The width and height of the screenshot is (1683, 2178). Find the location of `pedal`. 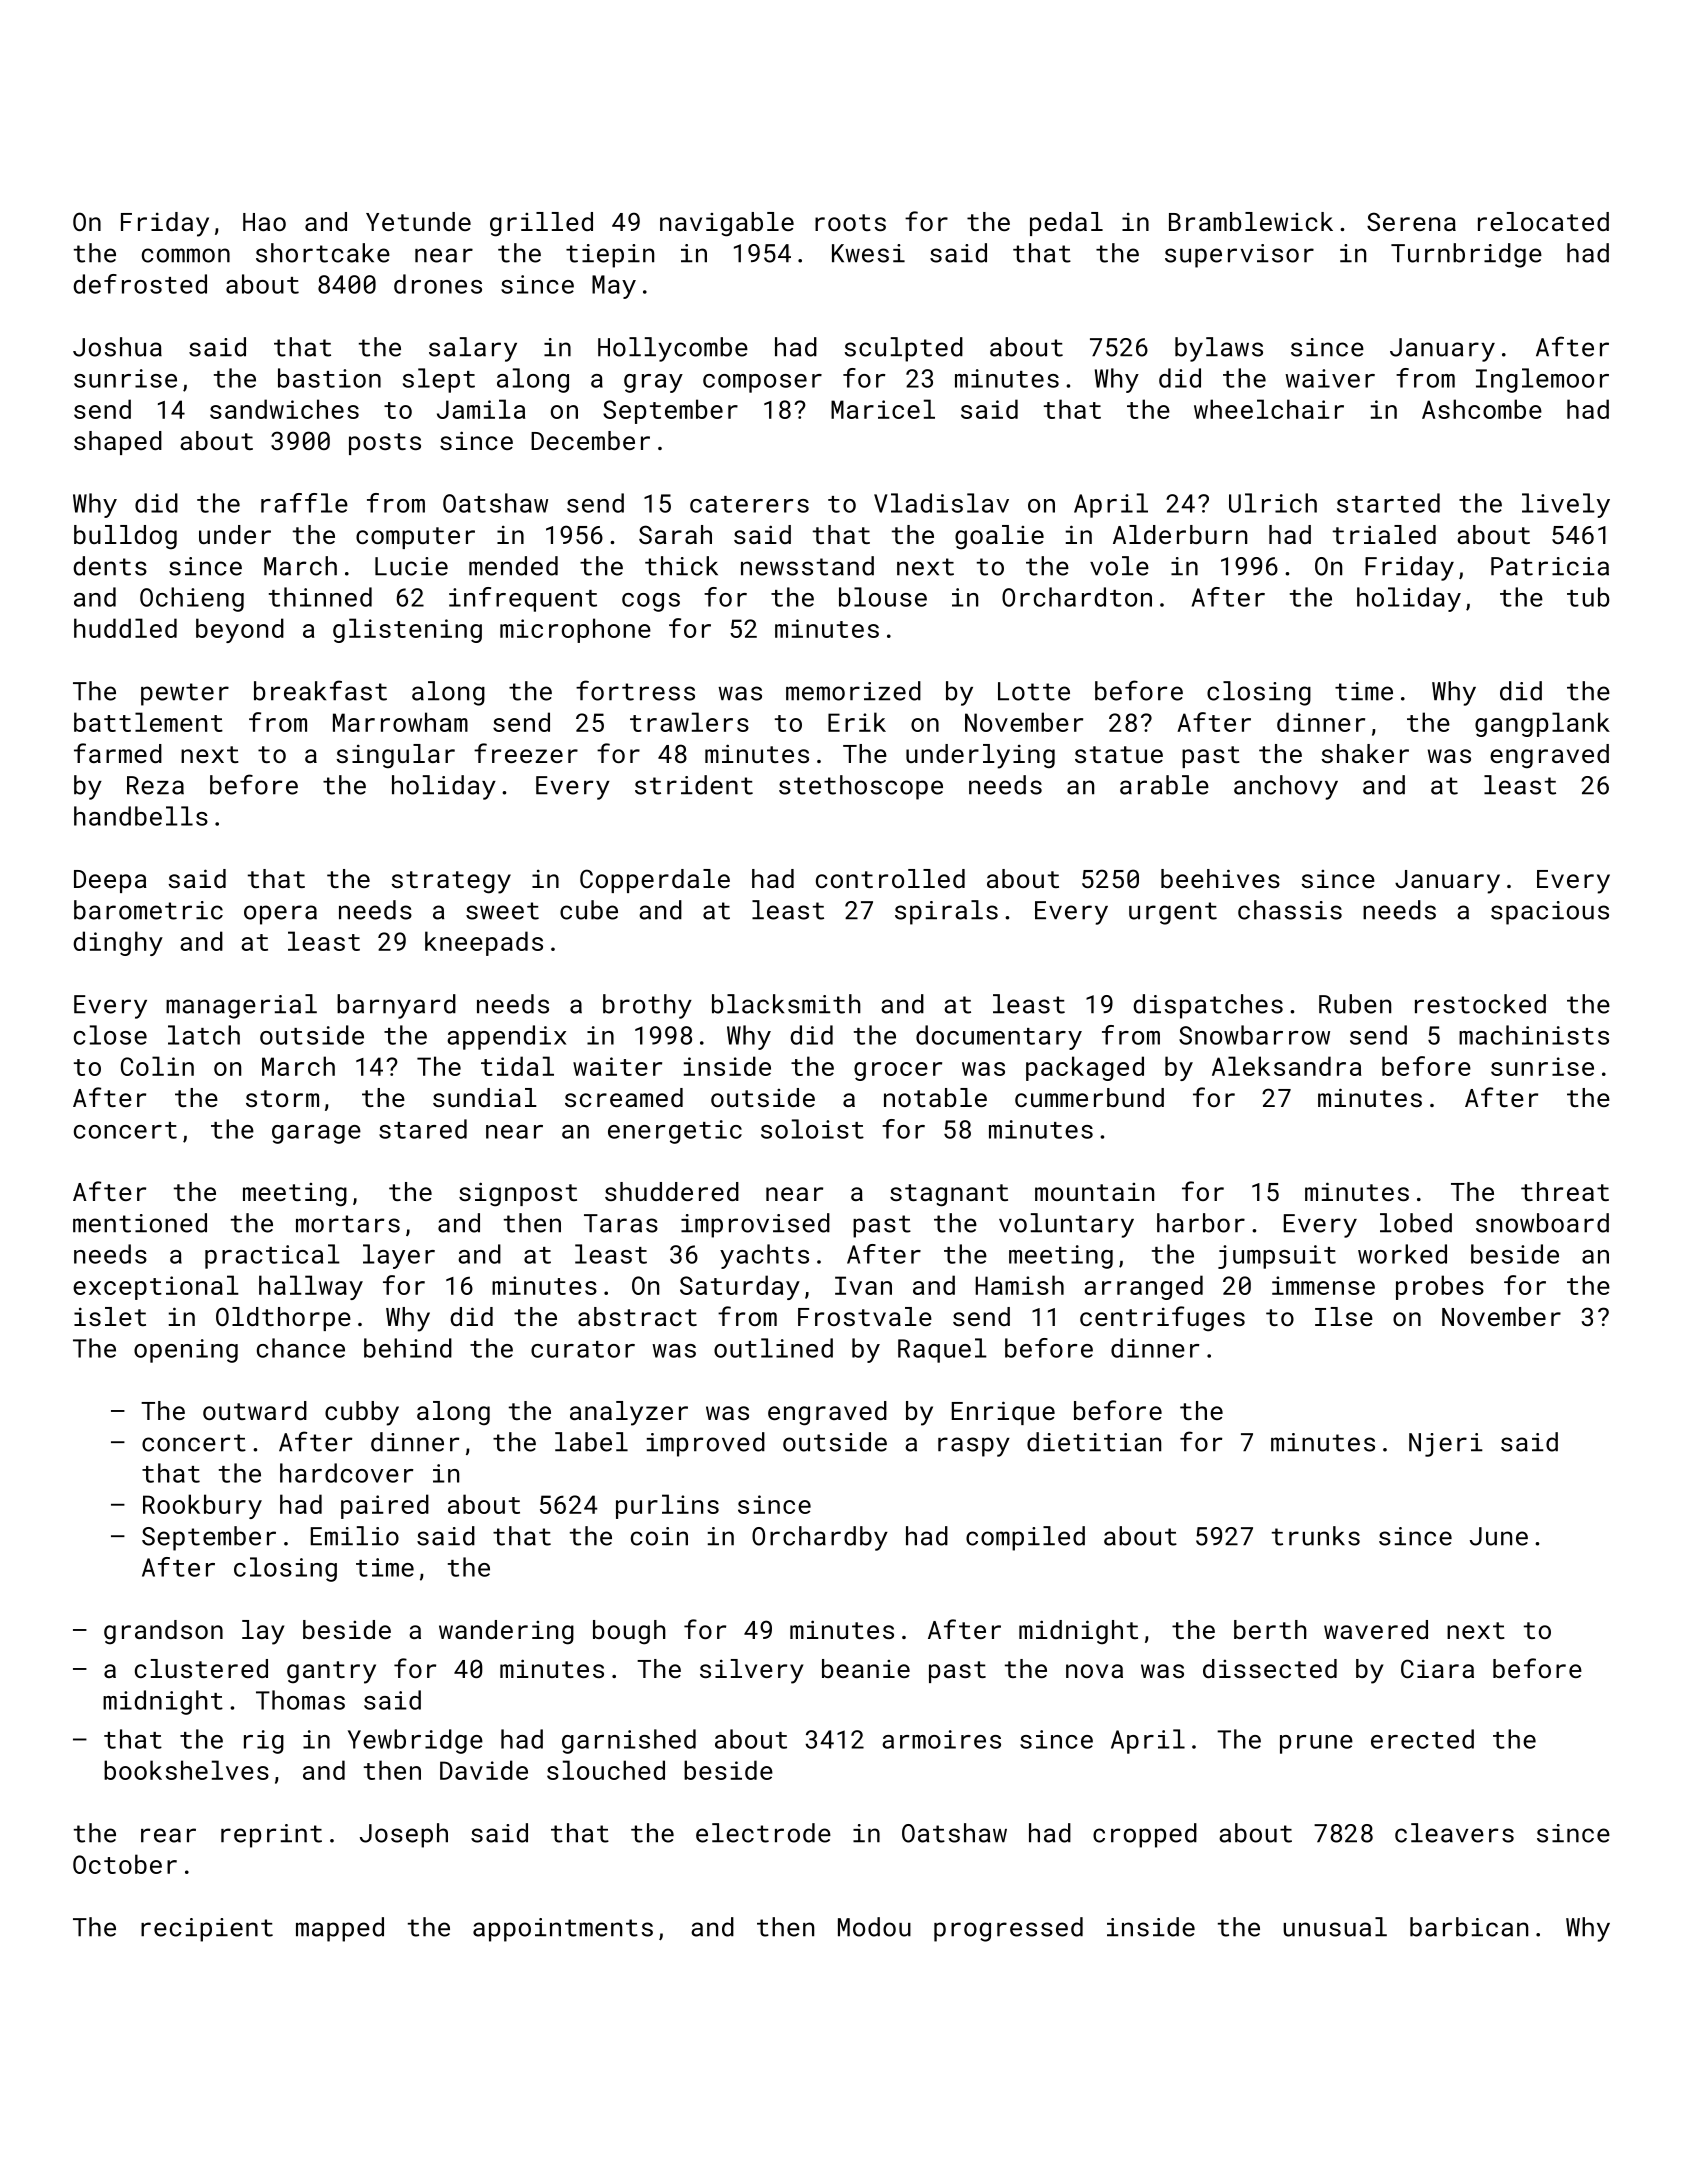

pedal is located at coordinates (1066, 224).
